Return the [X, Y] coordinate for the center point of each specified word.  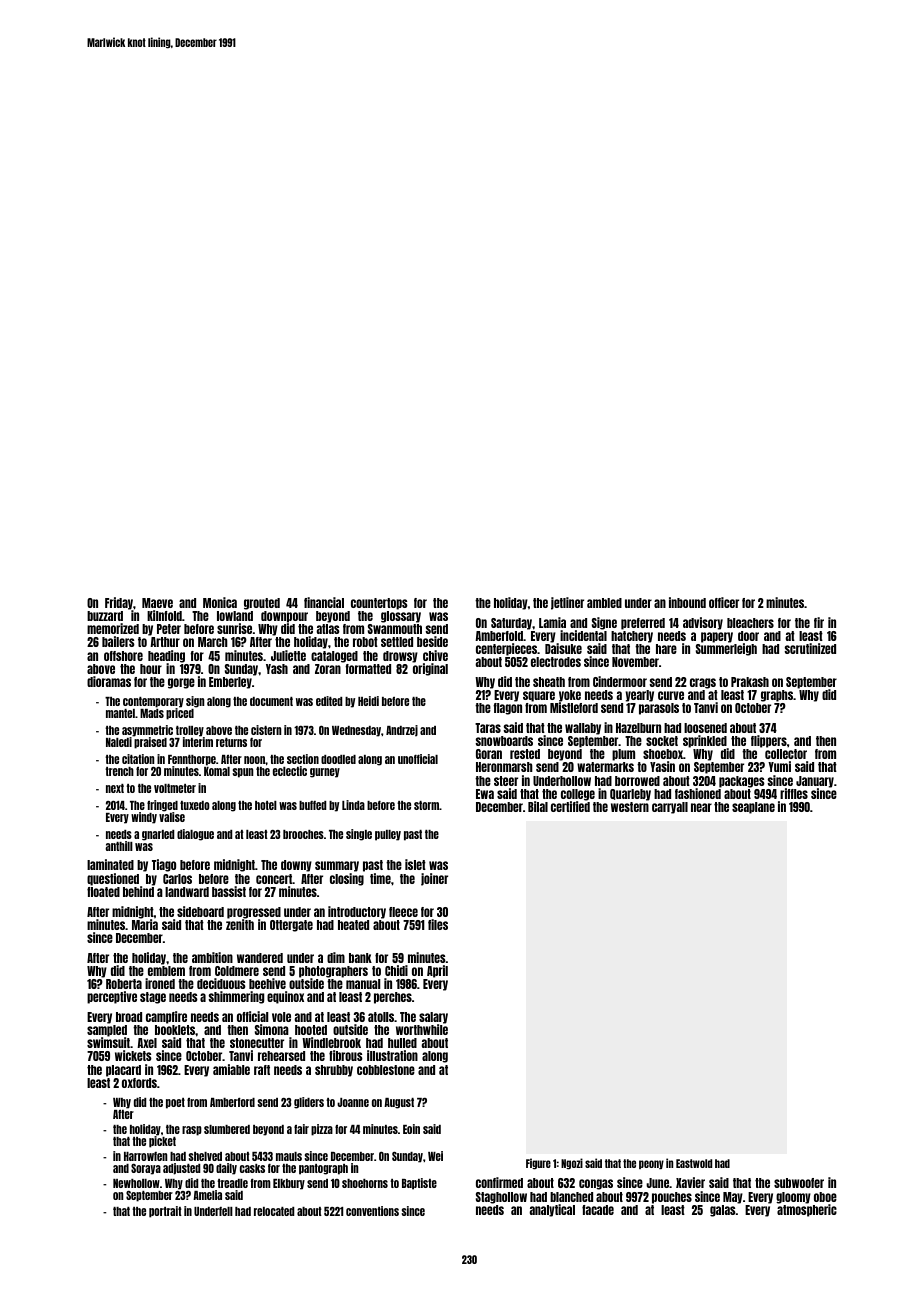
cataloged [334, 657]
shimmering [236, 997]
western [630, 807]
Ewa [485, 794]
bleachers [750, 623]
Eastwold [694, 1163]
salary [433, 1018]
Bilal [538, 806]
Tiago [164, 865]
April [437, 971]
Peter [169, 629]
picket [162, 1142]
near [701, 807]
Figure [538, 1164]
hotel [266, 805]
